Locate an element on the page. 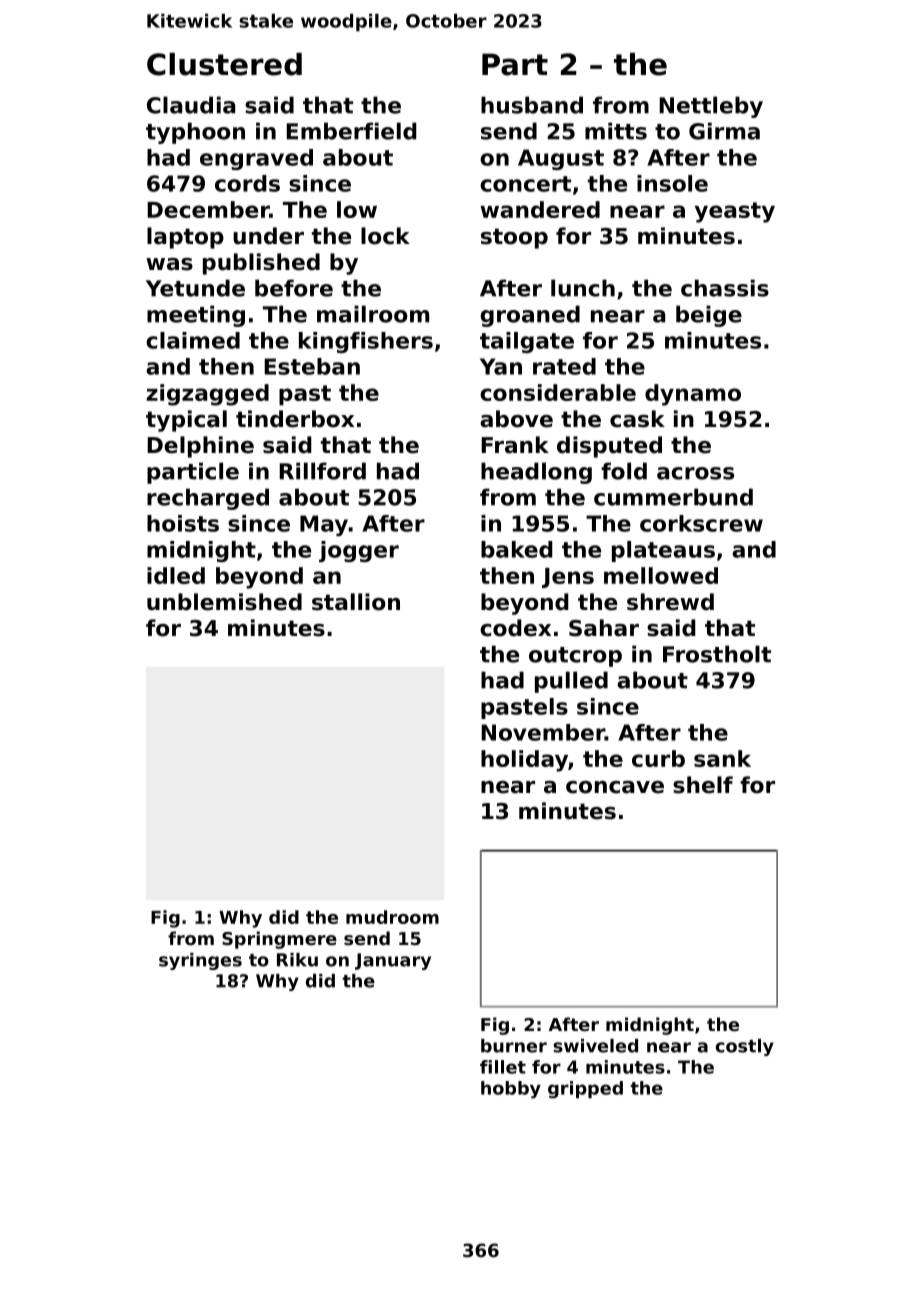  Clustered is located at coordinates (224, 64).
